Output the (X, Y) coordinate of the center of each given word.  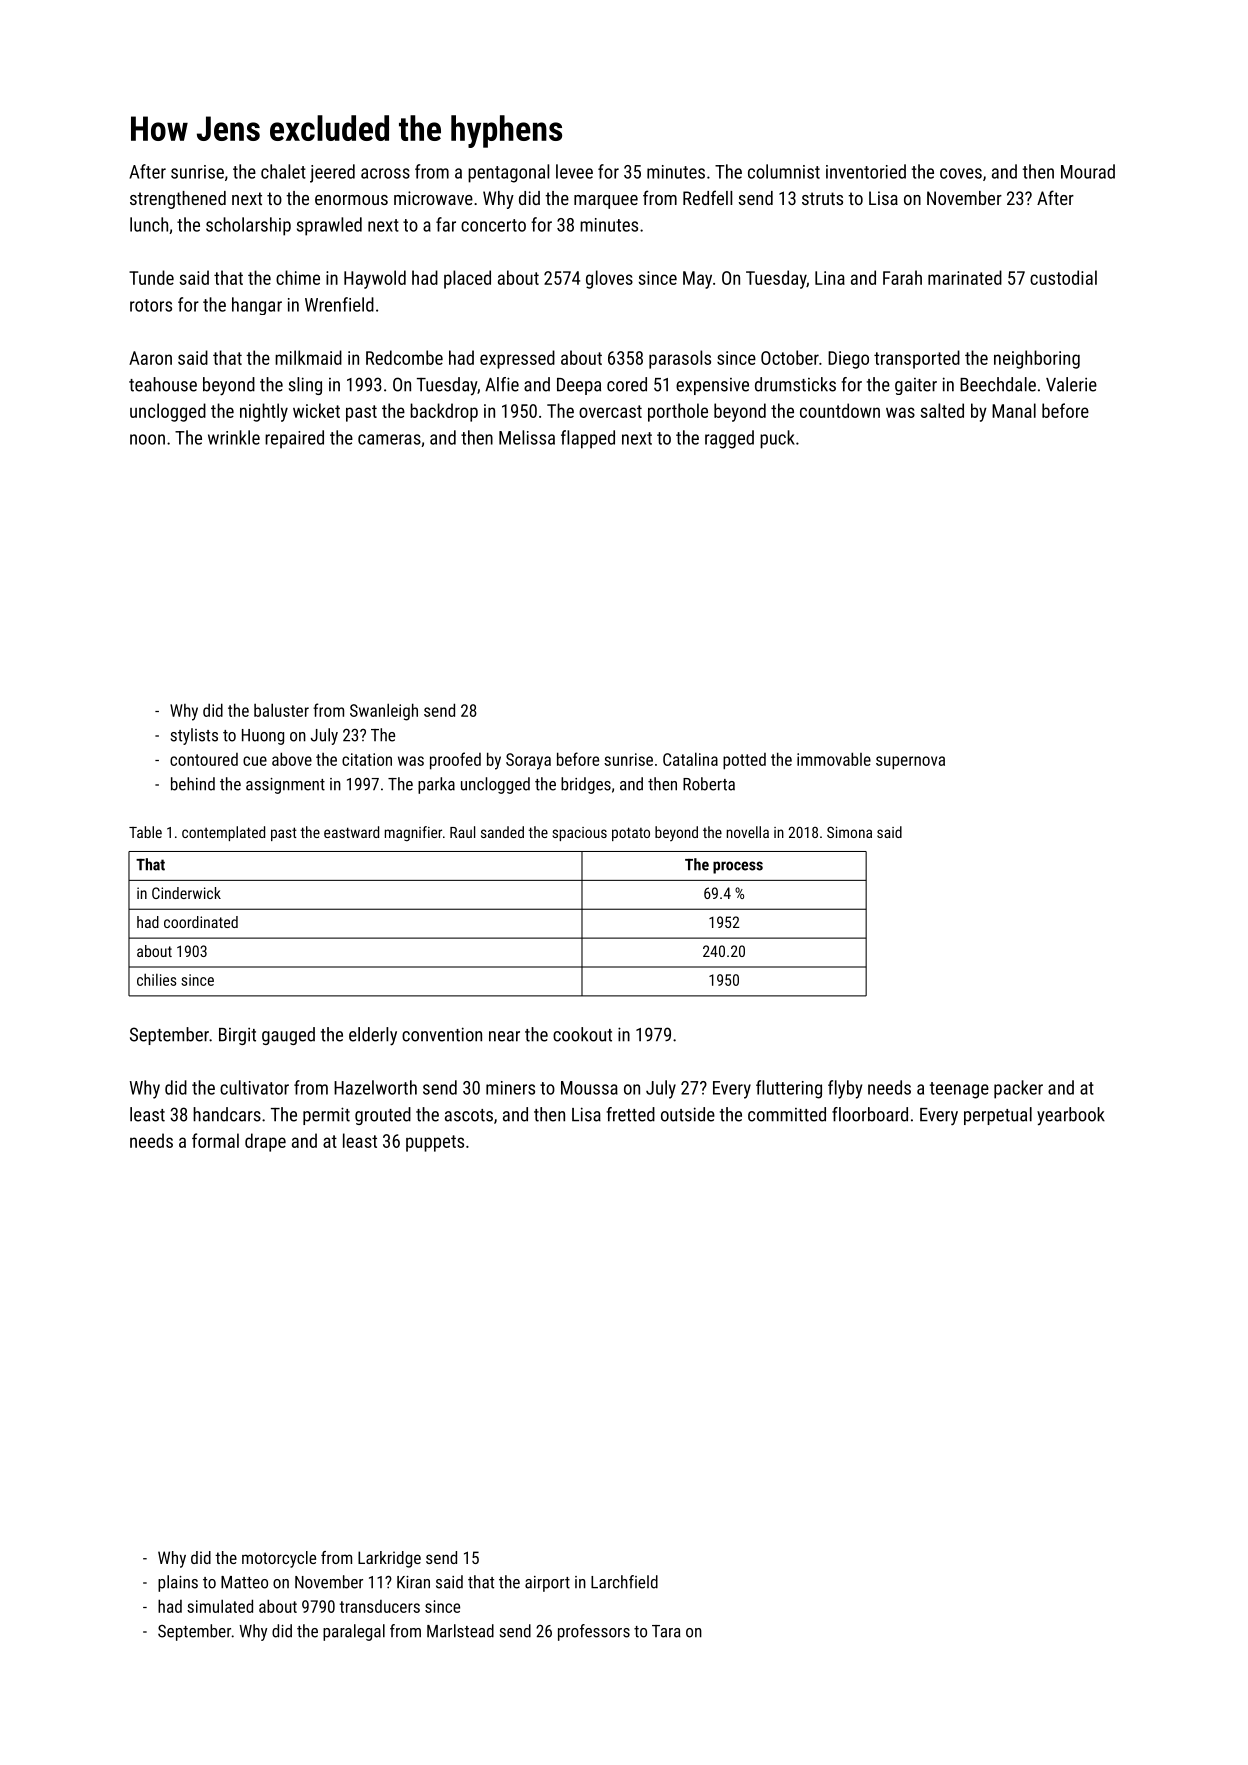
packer (1018, 1089)
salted (942, 410)
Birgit (237, 1036)
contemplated (223, 833)
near (504, 1036)
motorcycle (279, 1559)
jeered (332, 173)
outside (688, 1114)
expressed (517, 359)
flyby (845, 1089)
